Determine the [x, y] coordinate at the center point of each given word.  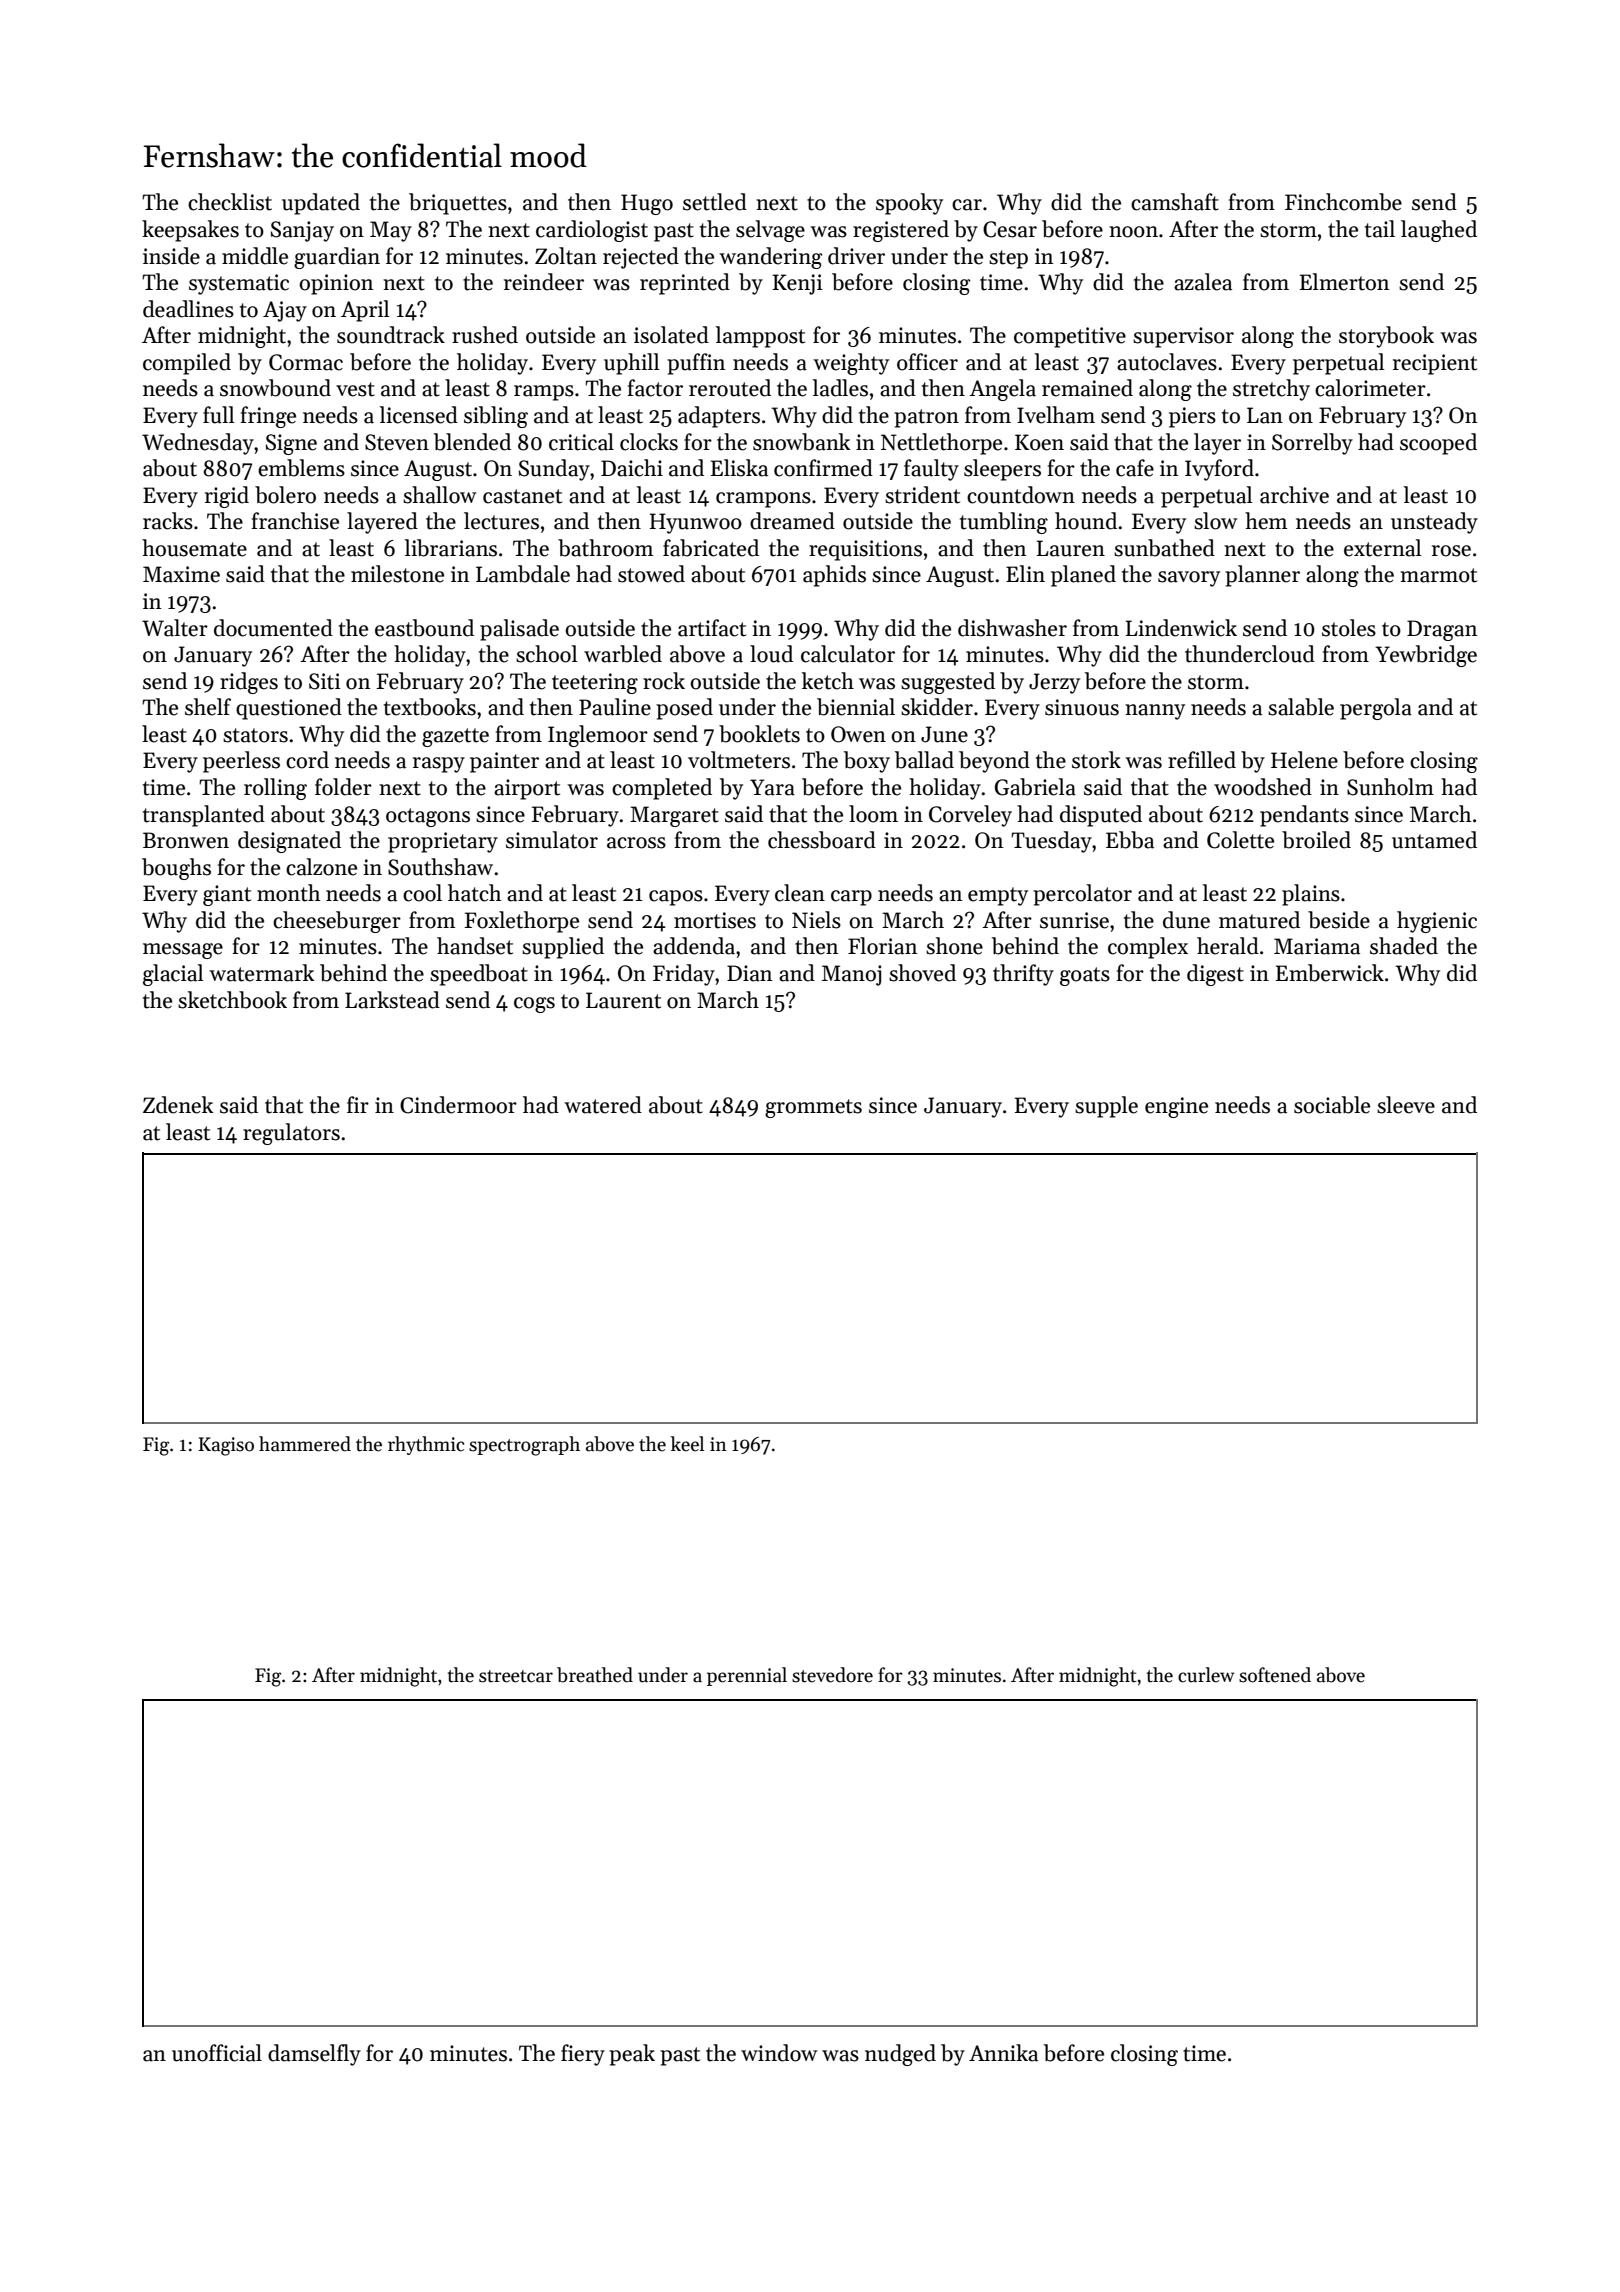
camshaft [1175, 202]
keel [687, 1444]
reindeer [544, 282]
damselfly [314, 2055]
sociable [1332, 1105]
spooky [909, 204]
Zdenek [178, 1105]
